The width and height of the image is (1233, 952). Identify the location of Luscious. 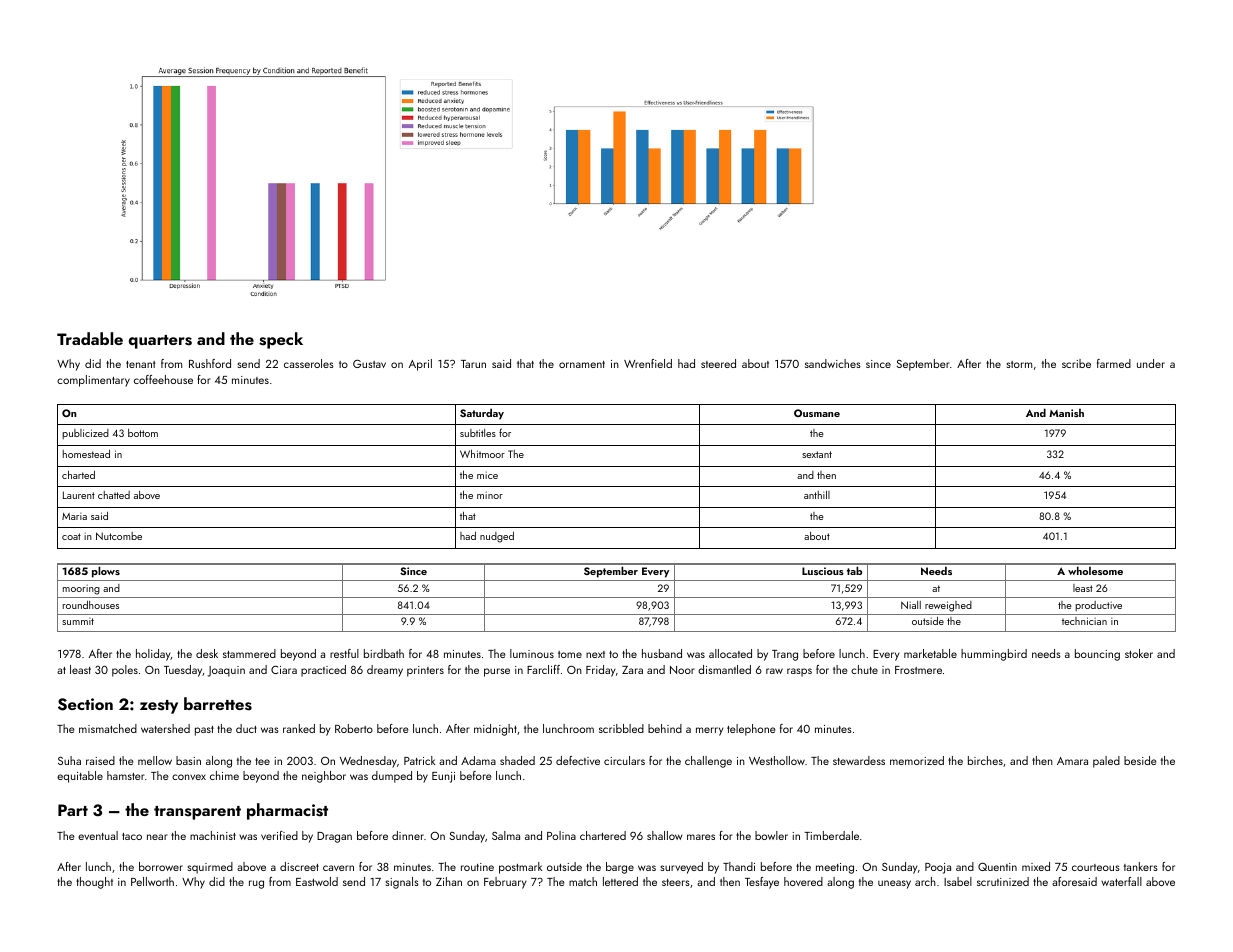
(823, 571).
